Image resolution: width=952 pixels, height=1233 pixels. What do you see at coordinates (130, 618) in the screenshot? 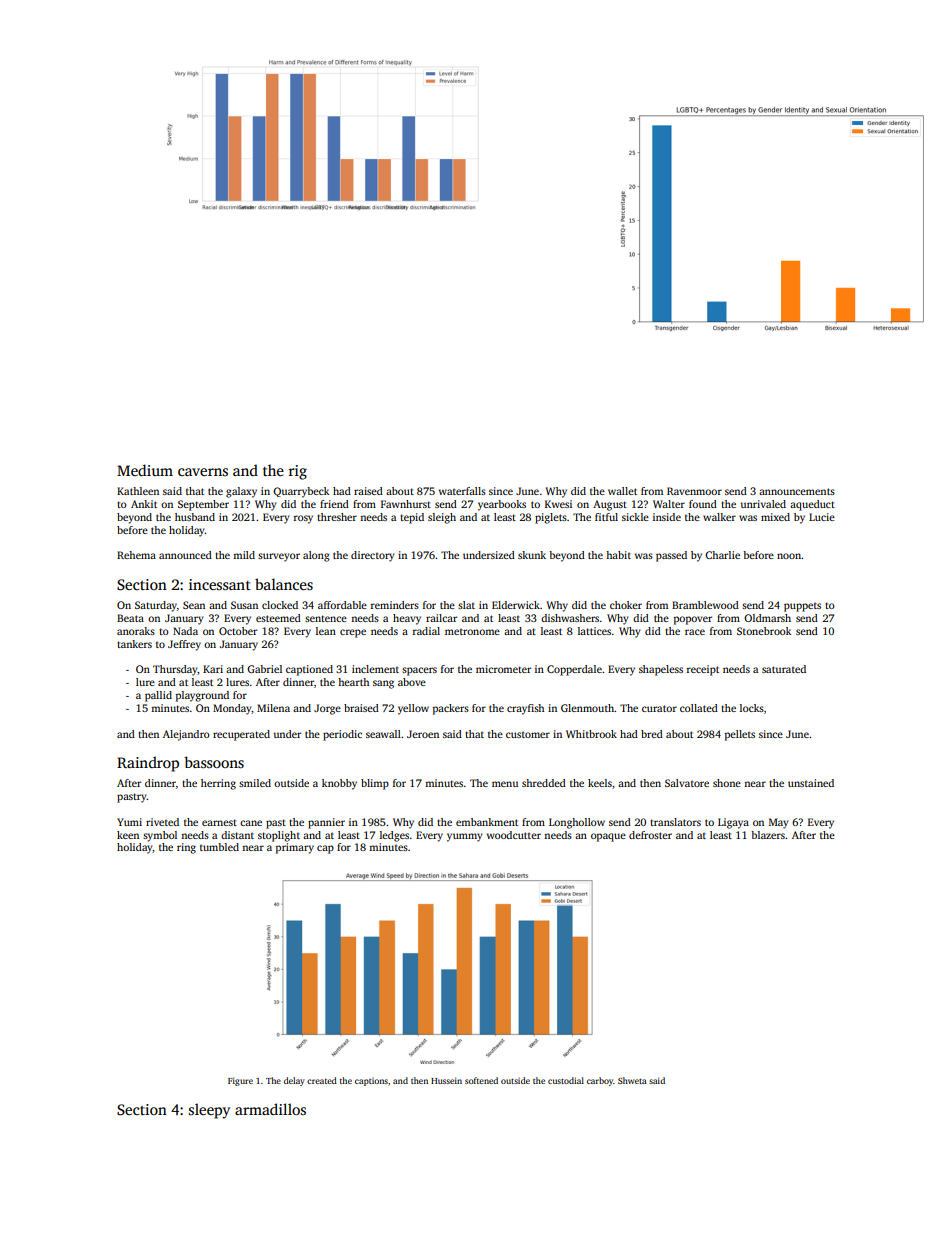
I see `Beata` at bounding box center [130, 618].
